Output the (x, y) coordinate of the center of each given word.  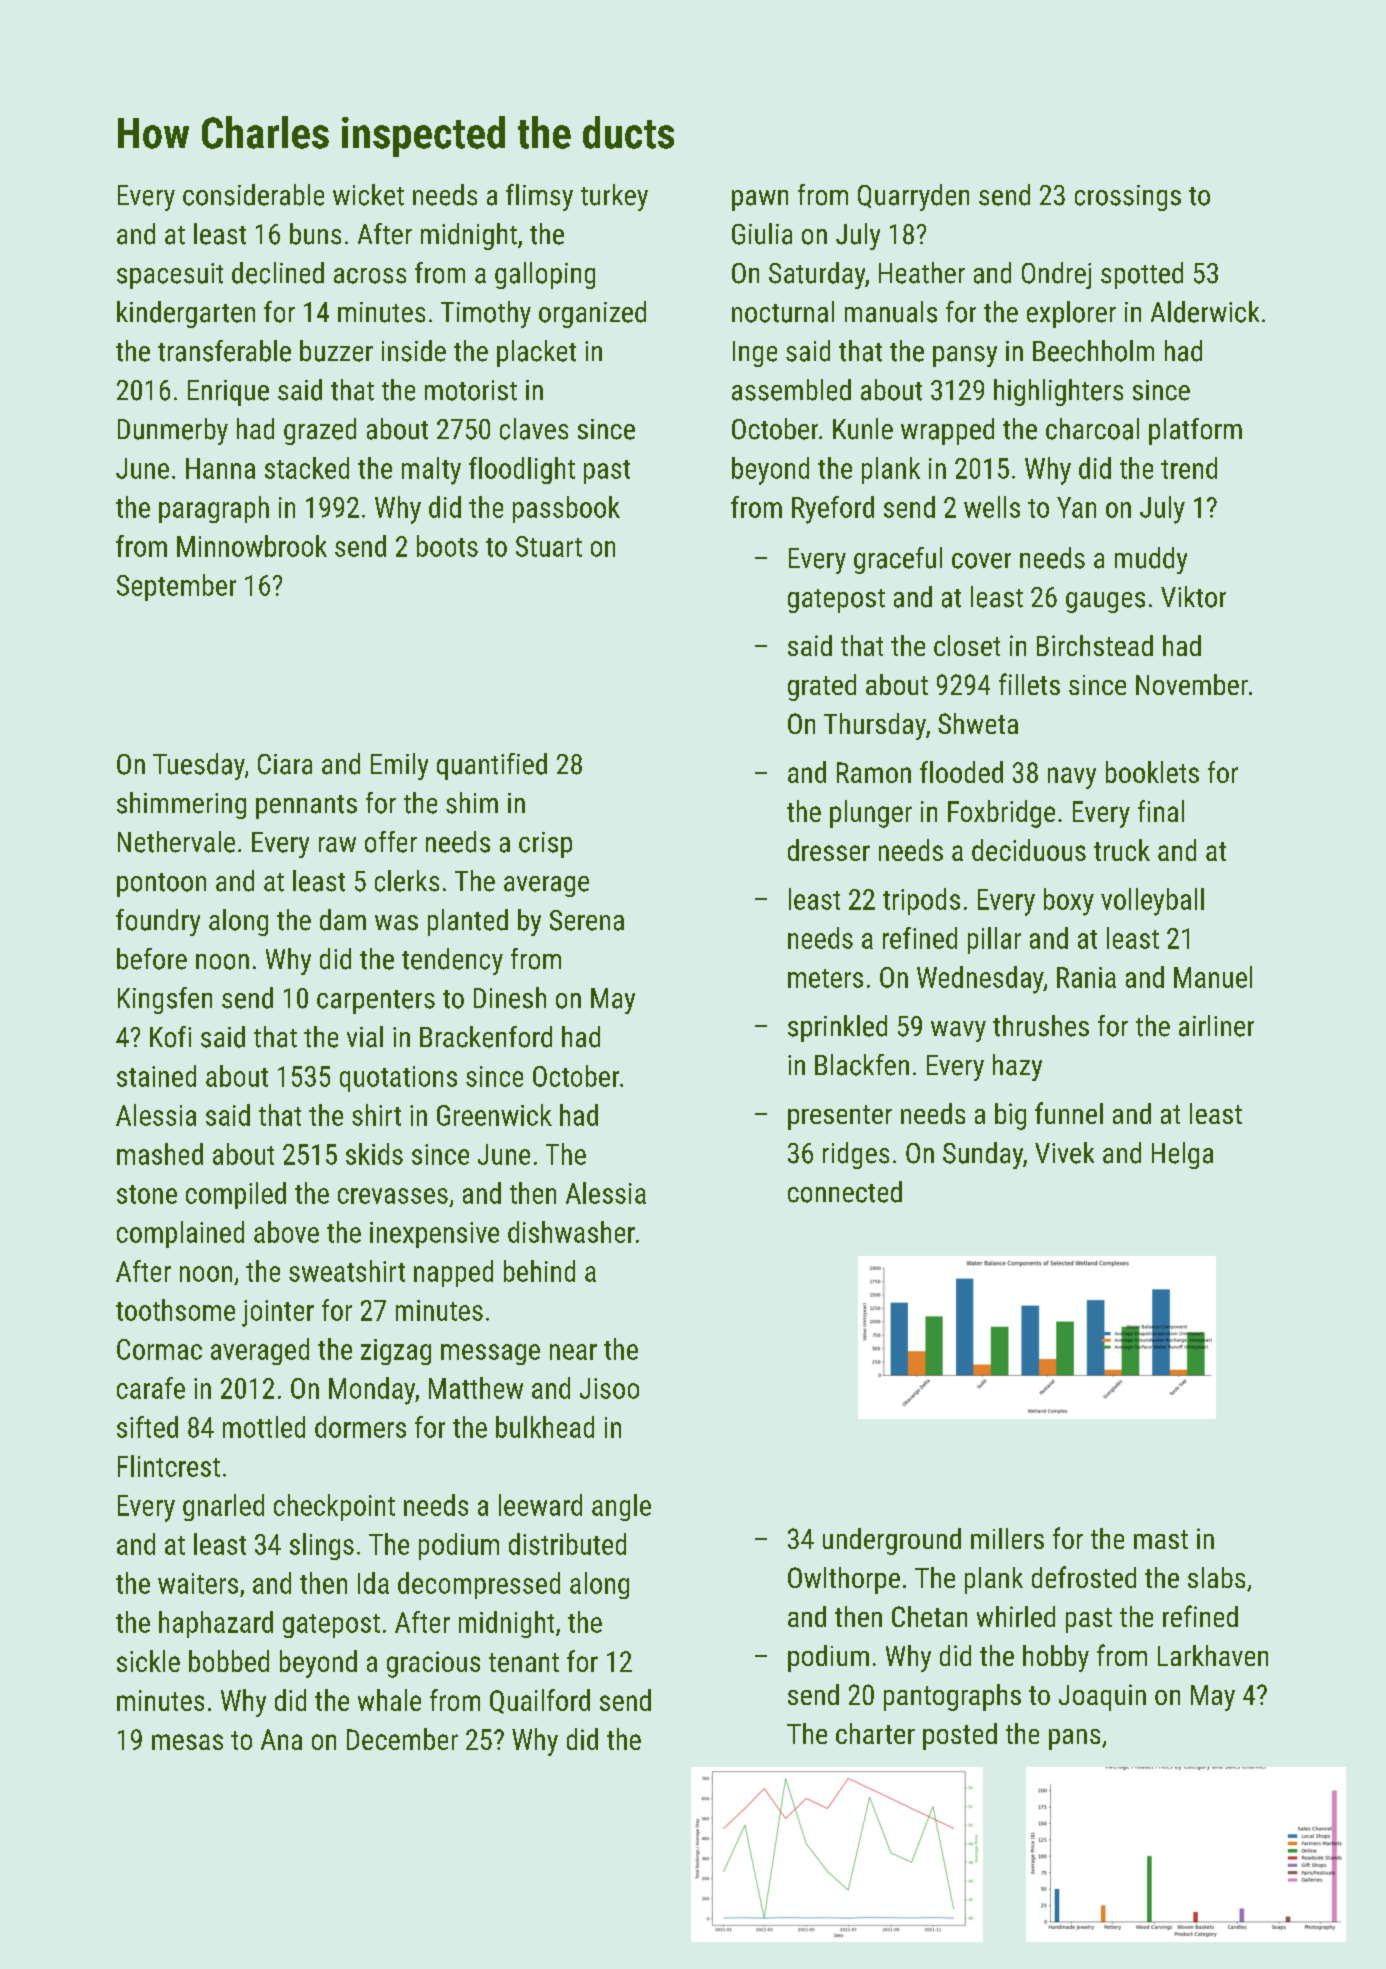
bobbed (229, 1661)
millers (1007, 1538)
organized (592, 314)
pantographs (952, 1697)
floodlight (522, 470)
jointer (278, 1313)
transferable (224, 351)
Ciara (285, 764)
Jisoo (609, 1388)
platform (1195, 431)
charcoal (1092, 429)
